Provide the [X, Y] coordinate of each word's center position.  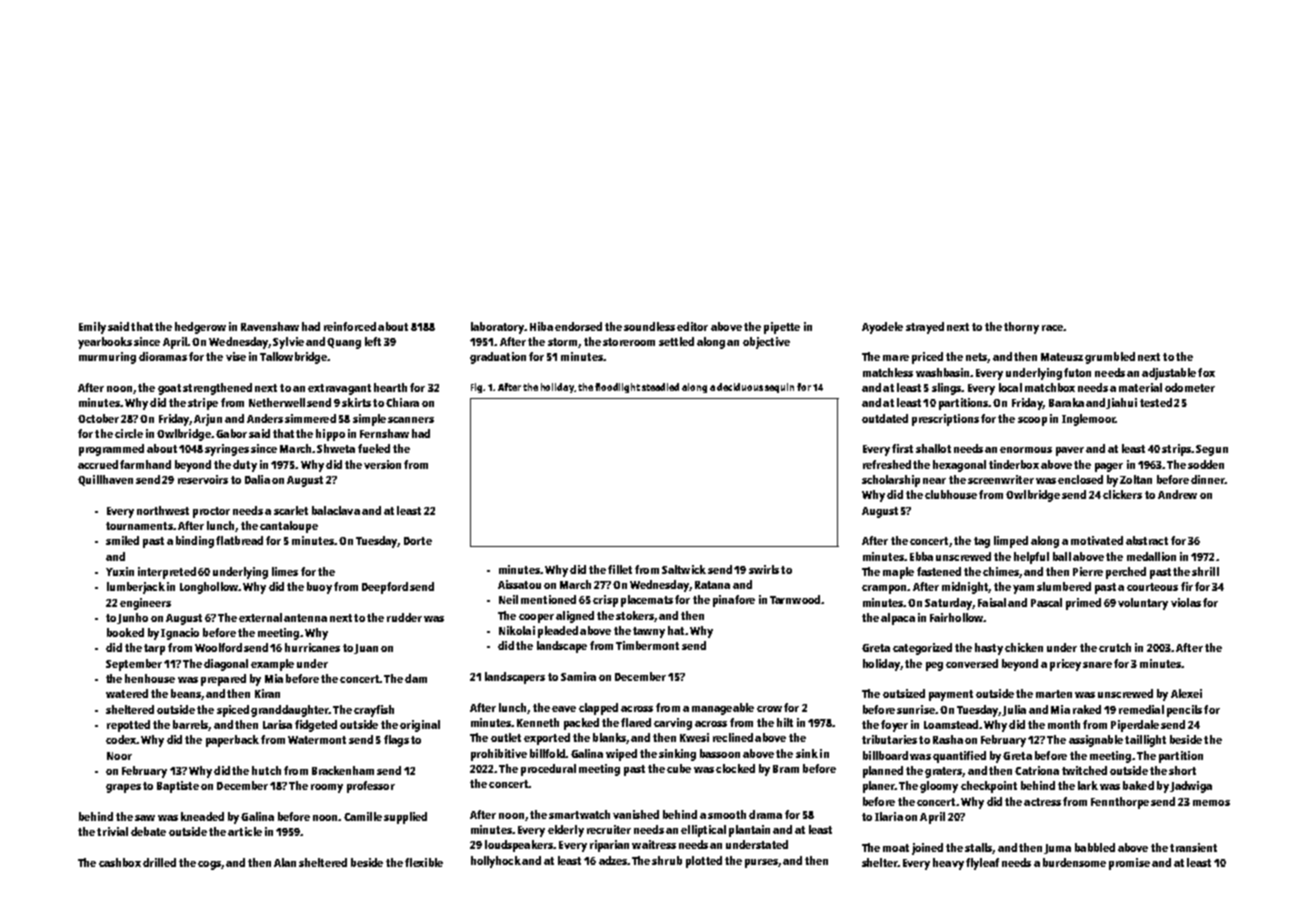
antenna [305, 618]
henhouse [150, 678]
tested [1156, 402]
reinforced [350, 326]
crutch [1115, 647]
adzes [613, 860]
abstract [1147, 540]
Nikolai [517, 630]
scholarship [891, 481]
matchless [888, 372]
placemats [647, 601]
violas [1186, 602]
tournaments [139, 526]
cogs [209, 865]
